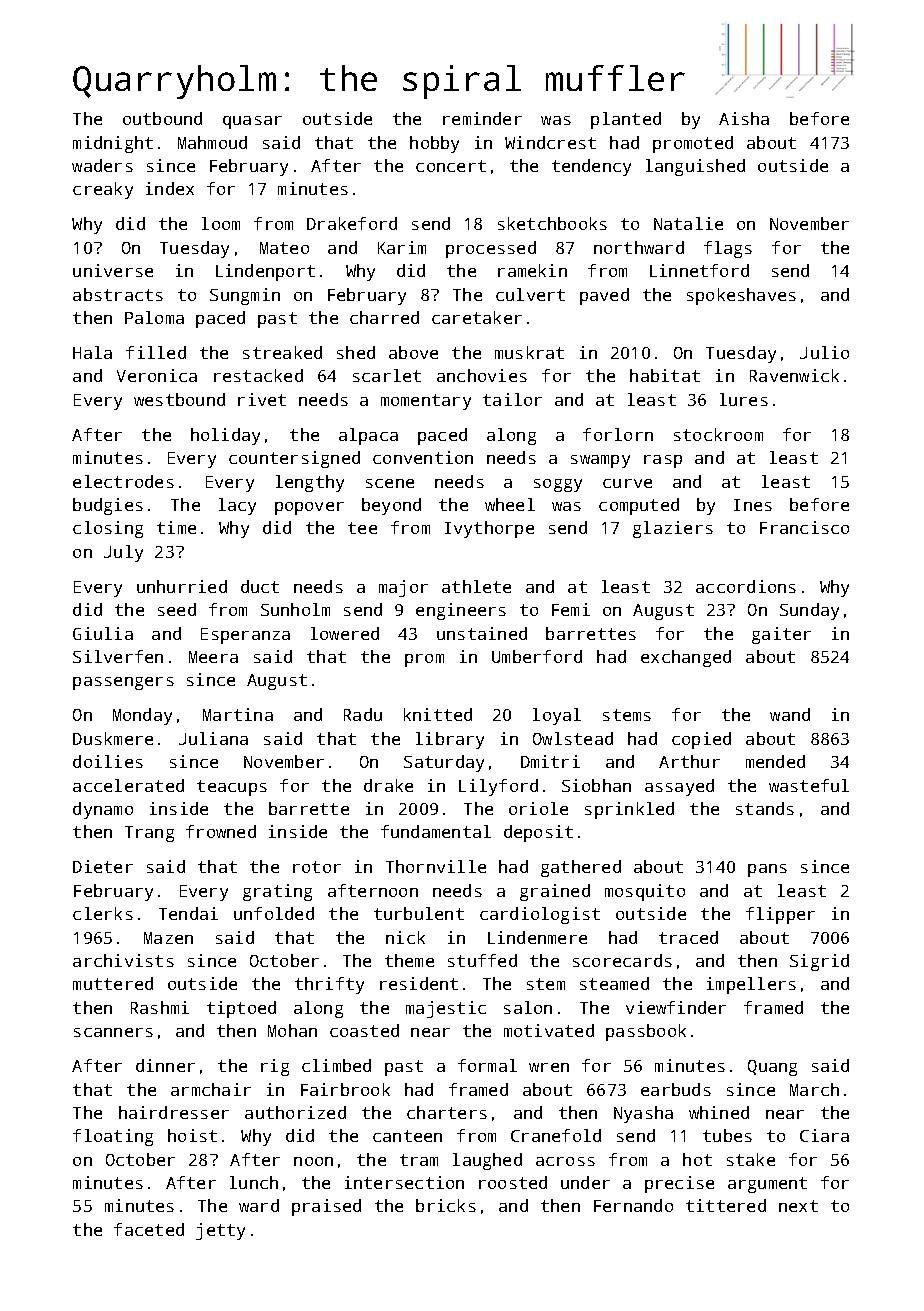 This screenshot has height=1311, width=924. I want to click on concert, so click(451, 166).
